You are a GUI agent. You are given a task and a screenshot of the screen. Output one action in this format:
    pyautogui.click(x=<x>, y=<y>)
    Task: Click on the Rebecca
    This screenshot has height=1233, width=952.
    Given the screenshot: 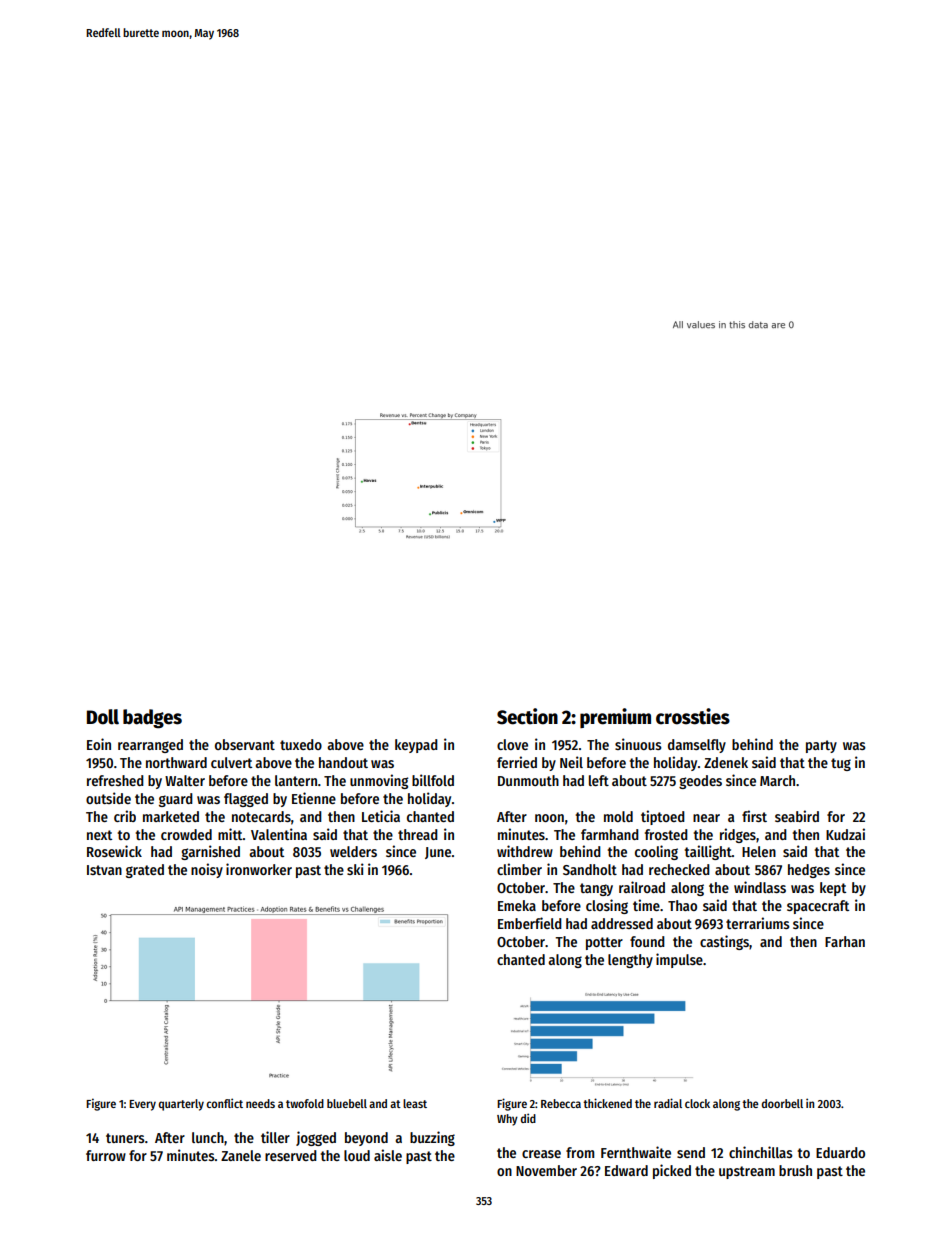 What is the action you would take?
    pyautogui.click(x=561, y=1103)
